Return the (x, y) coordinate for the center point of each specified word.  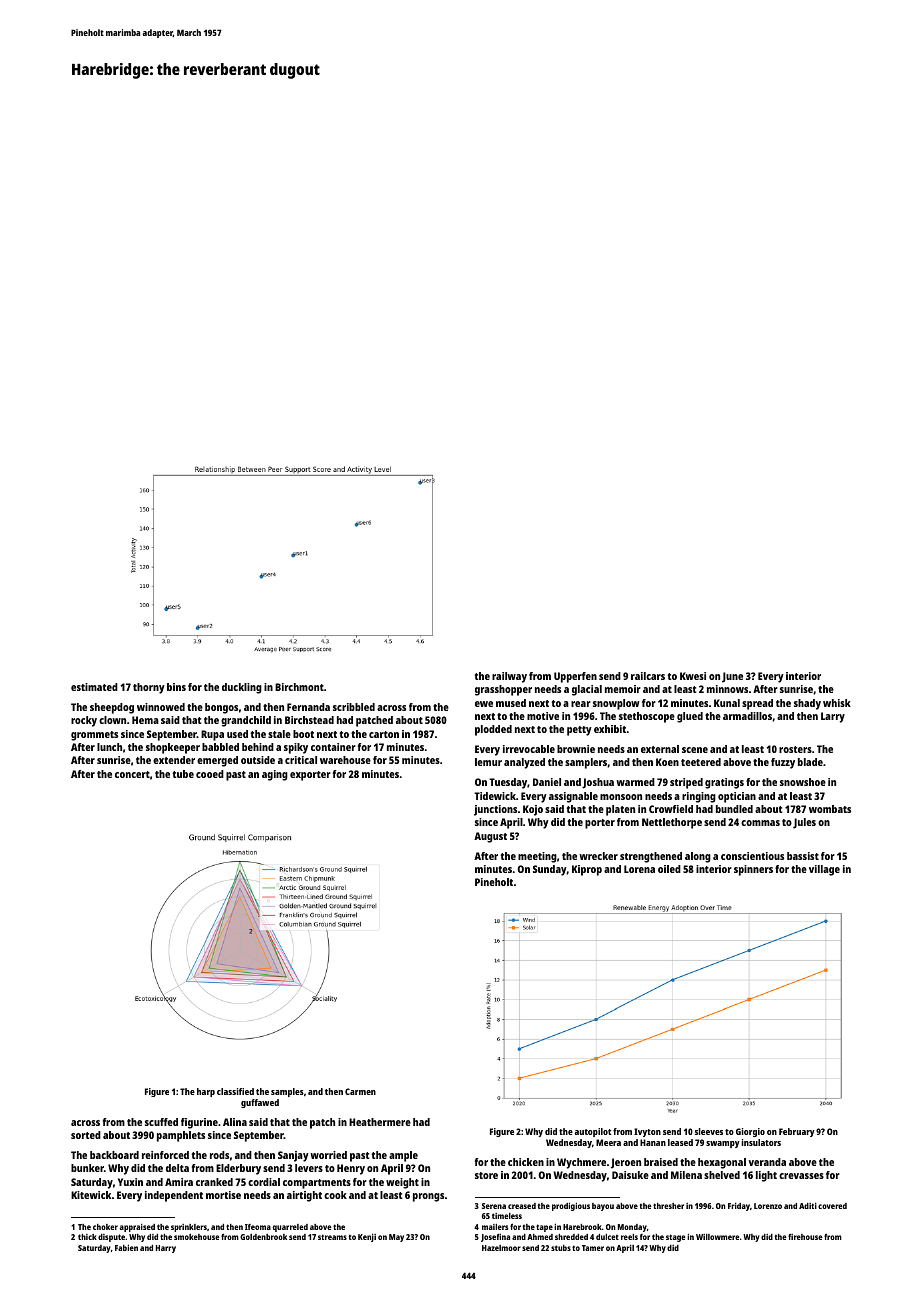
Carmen (360, 1091)
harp (206, 1092)
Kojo (533, 810)
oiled (669, 869)
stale (279, 734)
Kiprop (587, 870)
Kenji (367, 1237)
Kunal (727, 703)
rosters (795, 749)
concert (132, 774)
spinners (753, 870)
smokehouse (197, 1237)
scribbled (354, 707)
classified (235, 1091)
